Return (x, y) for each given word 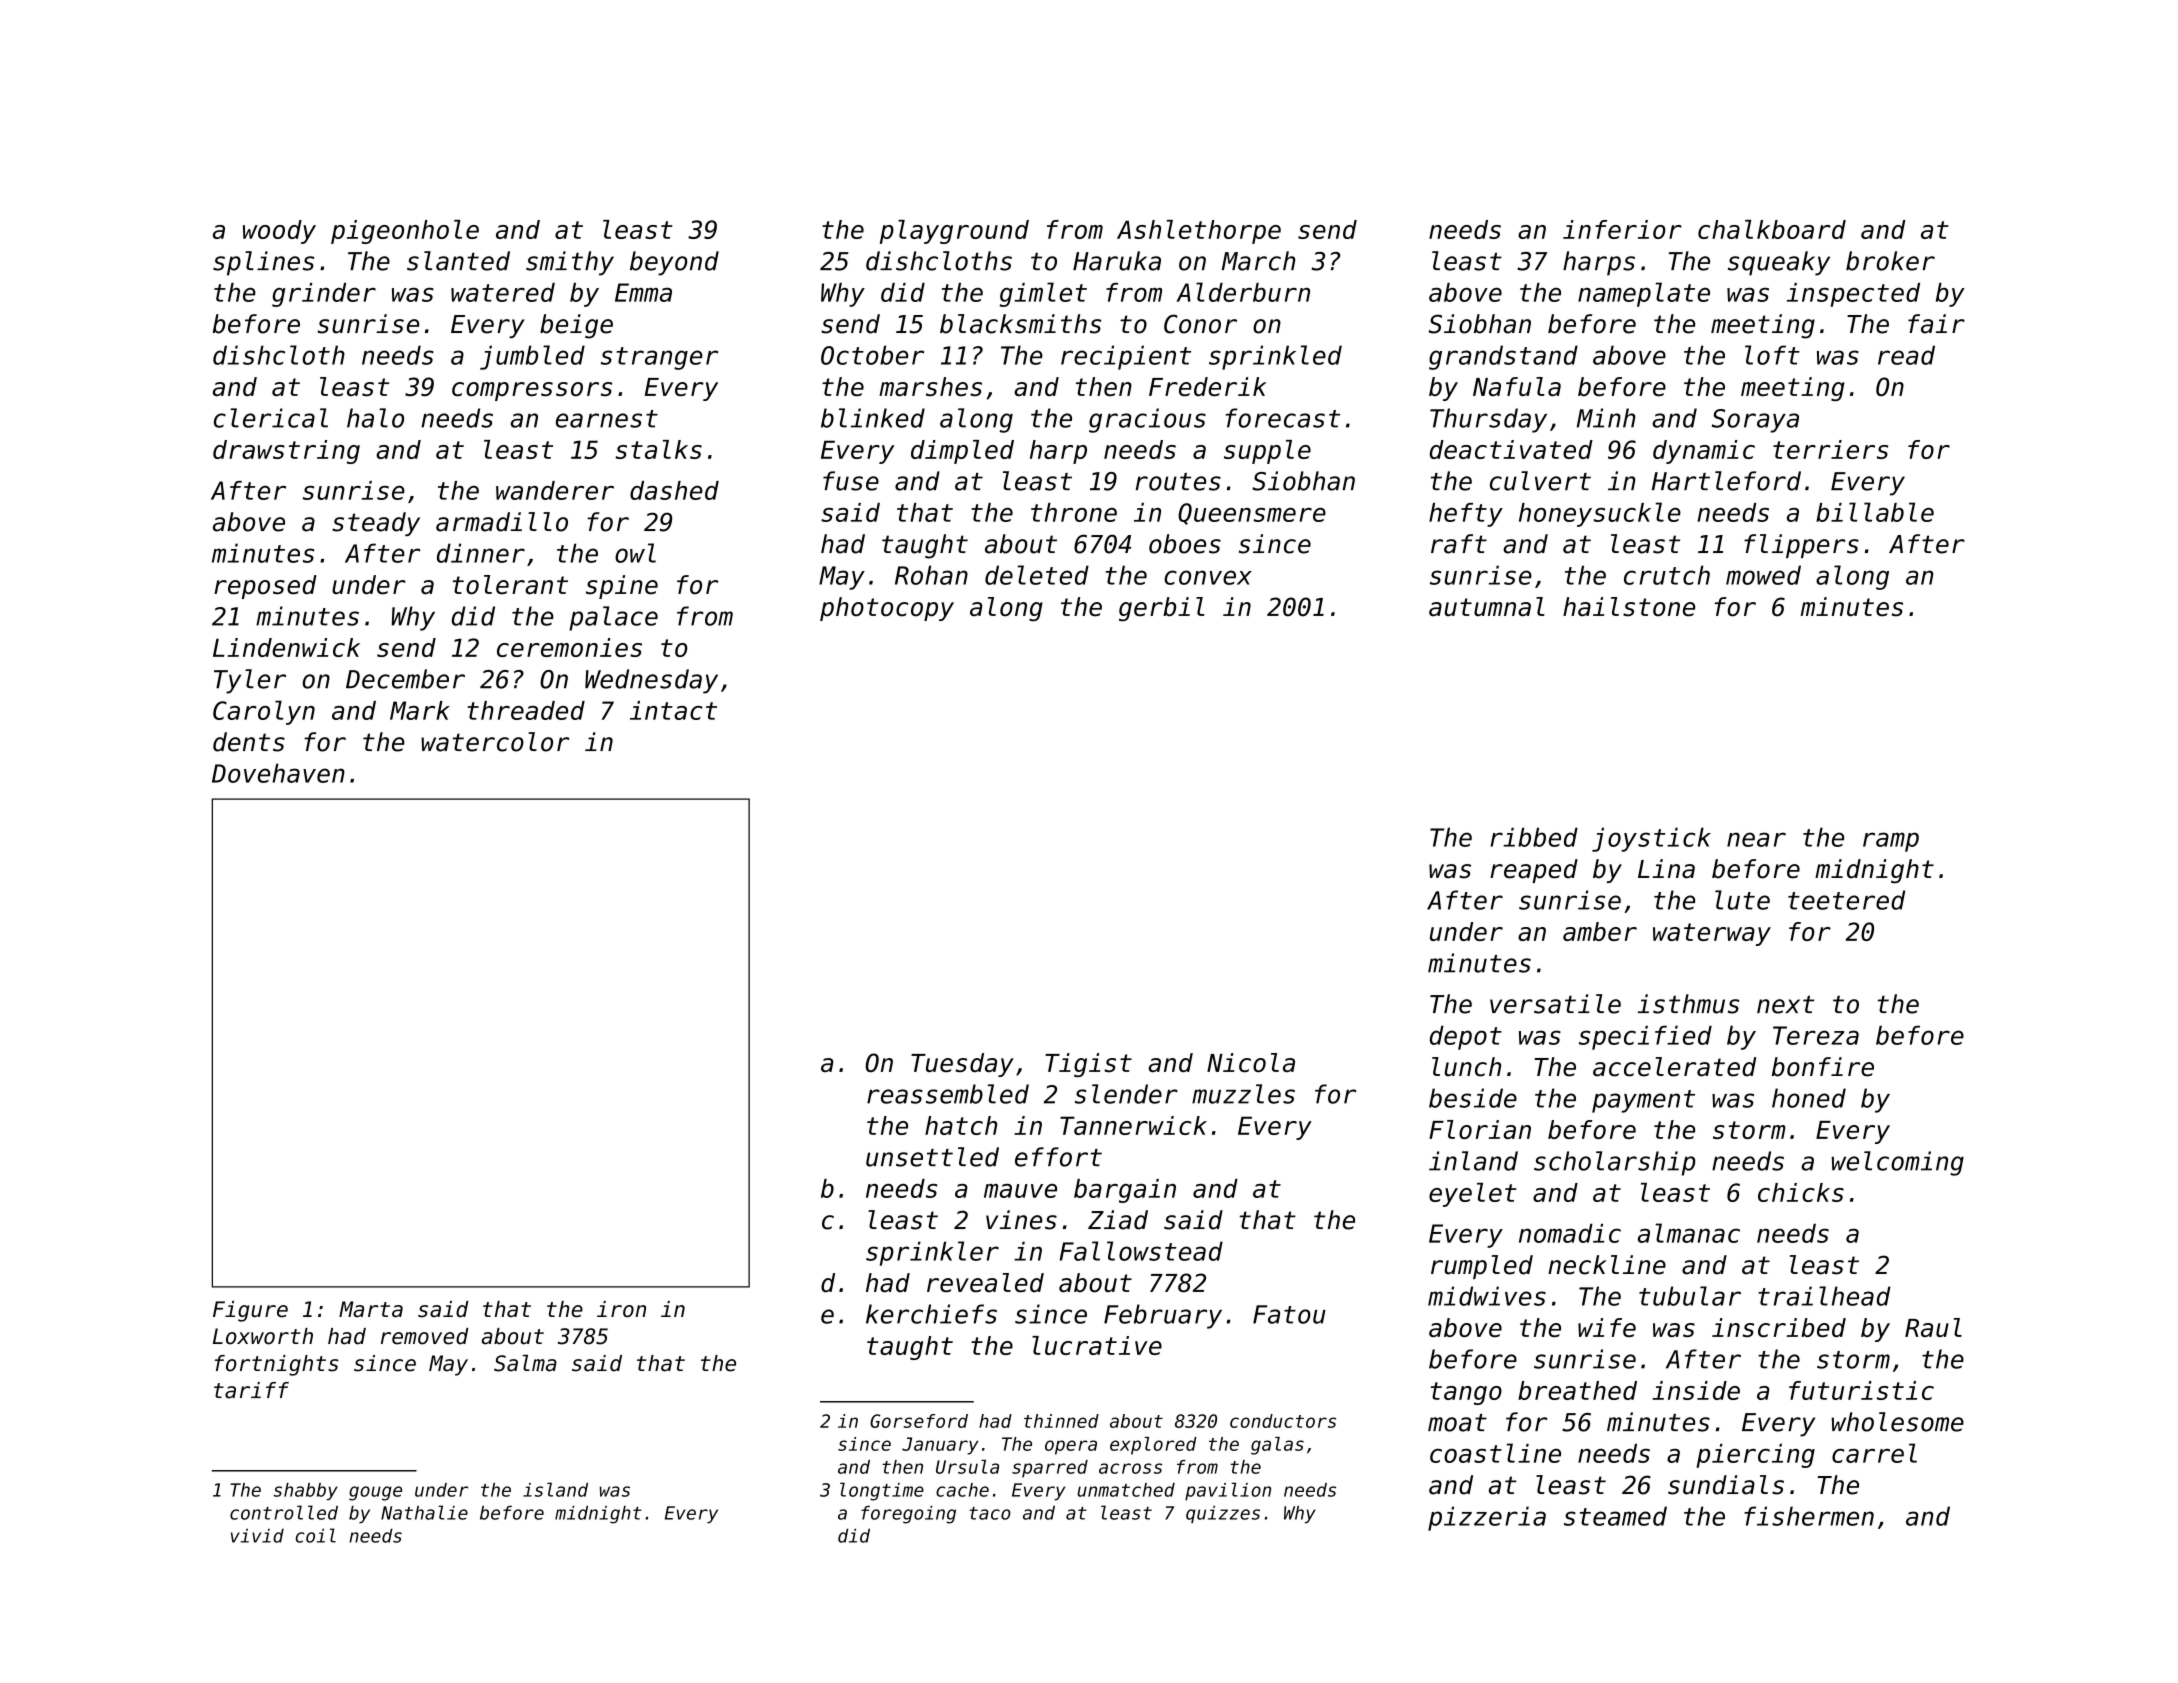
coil (316, 1535)
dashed (674, 490)
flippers (1801, 546)
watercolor (495, 742)
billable (1875, 512)
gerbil (1162, 609)
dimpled (962, 452)
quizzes (1223, 1514)
